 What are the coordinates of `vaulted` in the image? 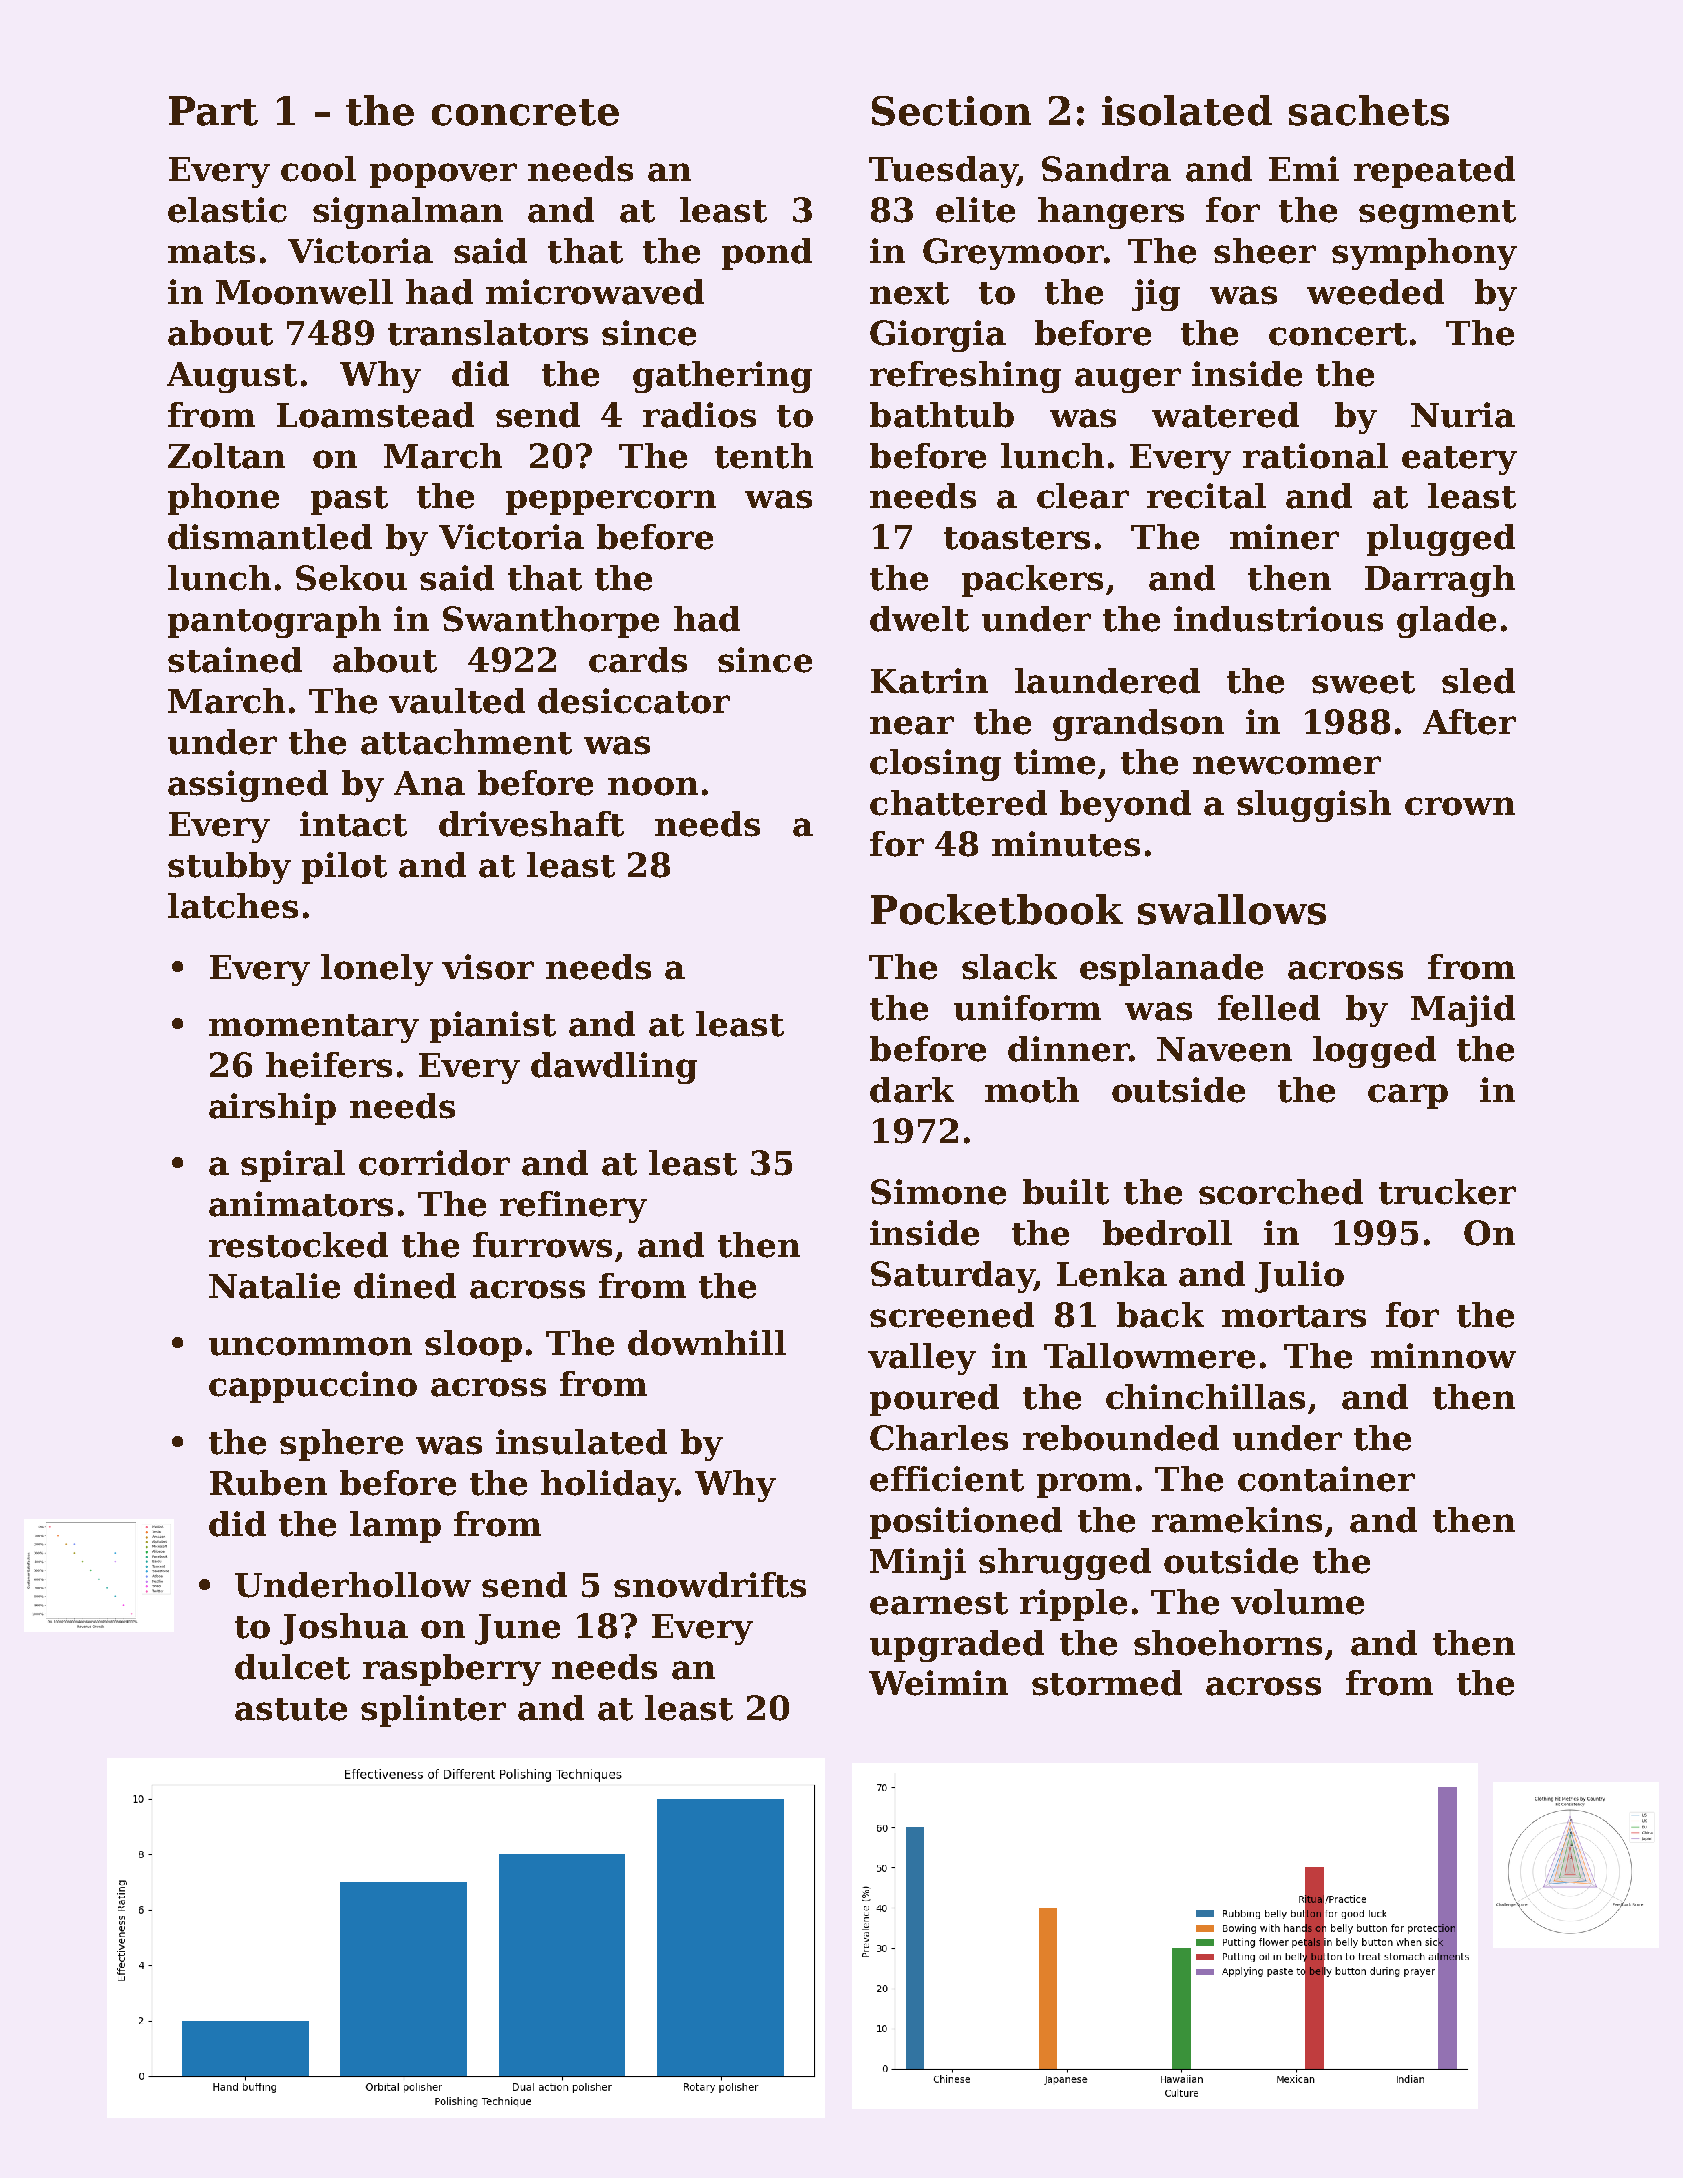 It's located at (457, 701).
